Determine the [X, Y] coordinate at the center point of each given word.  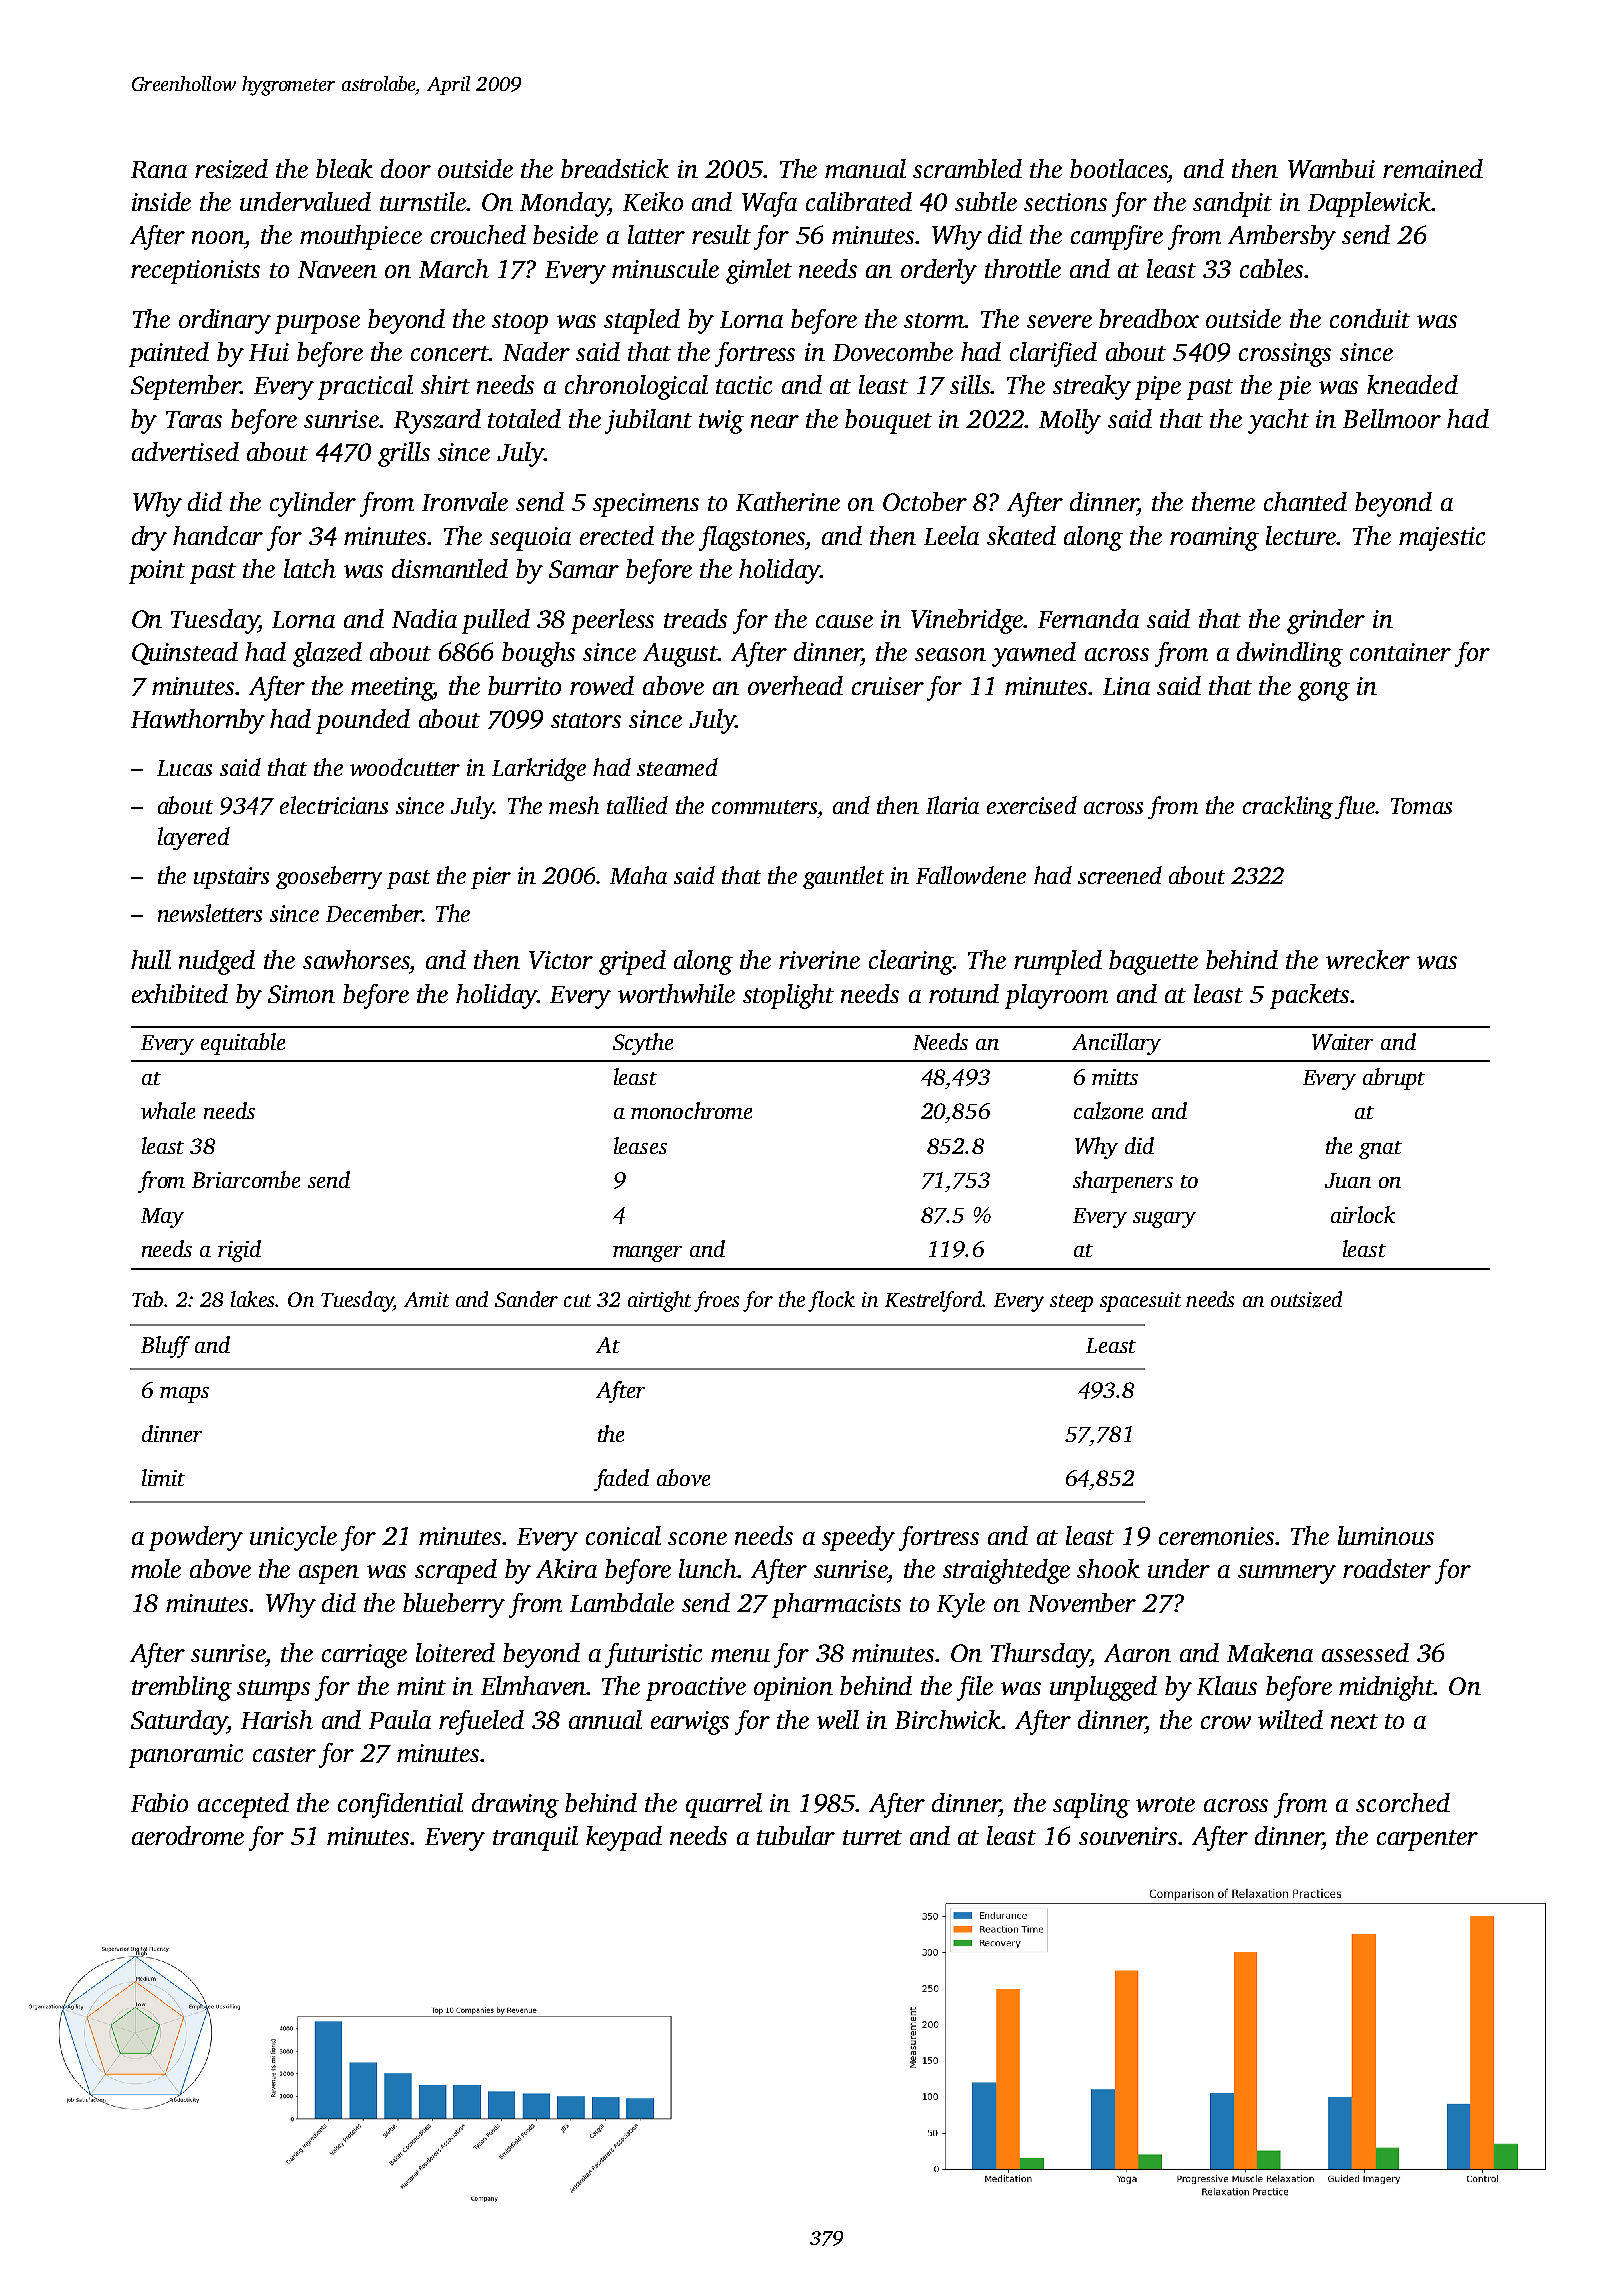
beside [565, 234]
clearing [911, 962]
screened [1120, 875]
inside [161, 201]
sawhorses [356, 959]
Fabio [159, 1802]
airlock [1363, 1214]
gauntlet [843, 877]
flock [831, 1301]
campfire [1117, 237]
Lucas [184, 768]
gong [1324, 691]
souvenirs [1128, 1836]
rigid [239, 1251]
